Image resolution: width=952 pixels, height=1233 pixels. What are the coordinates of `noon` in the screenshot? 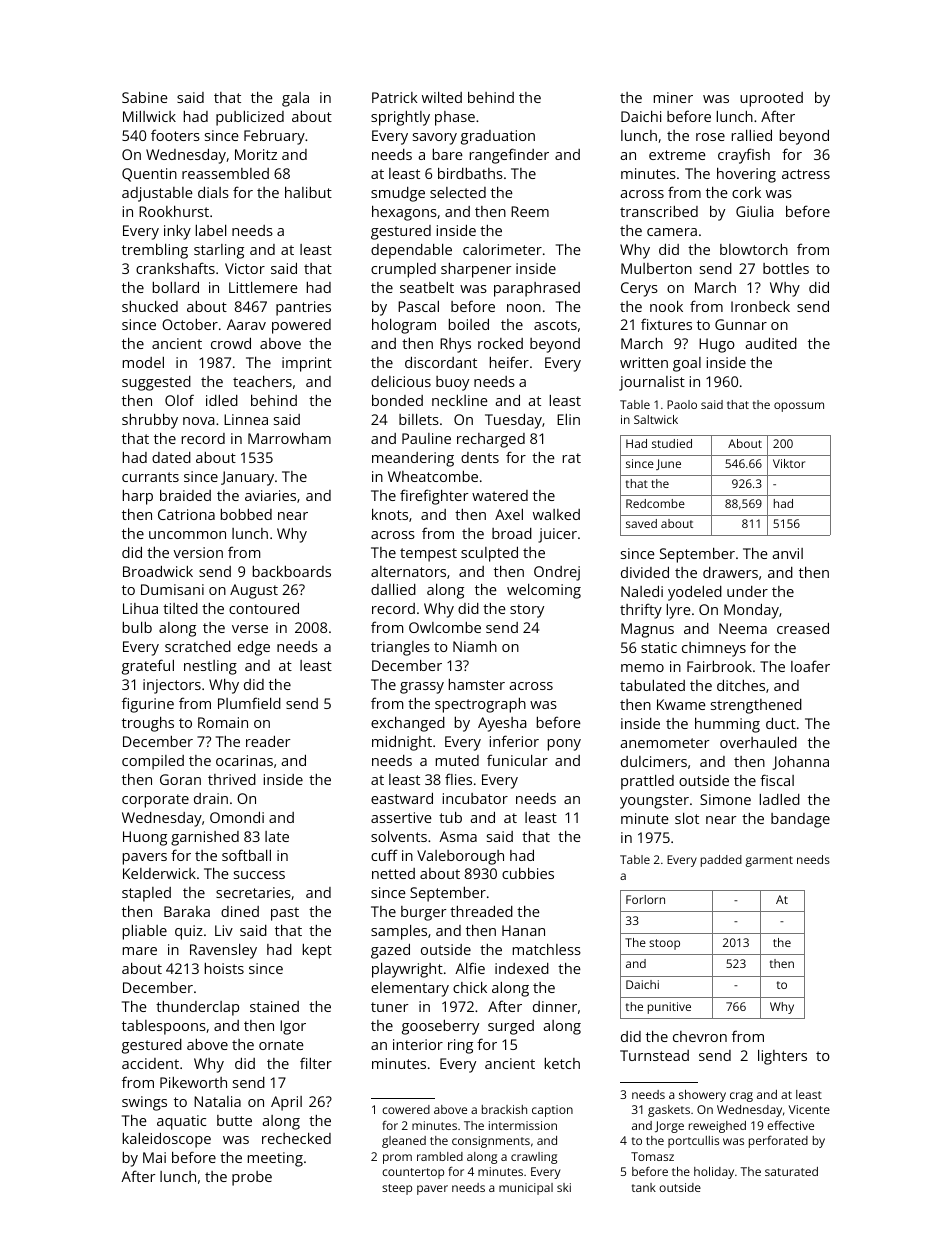 It's located at (524, 308).
